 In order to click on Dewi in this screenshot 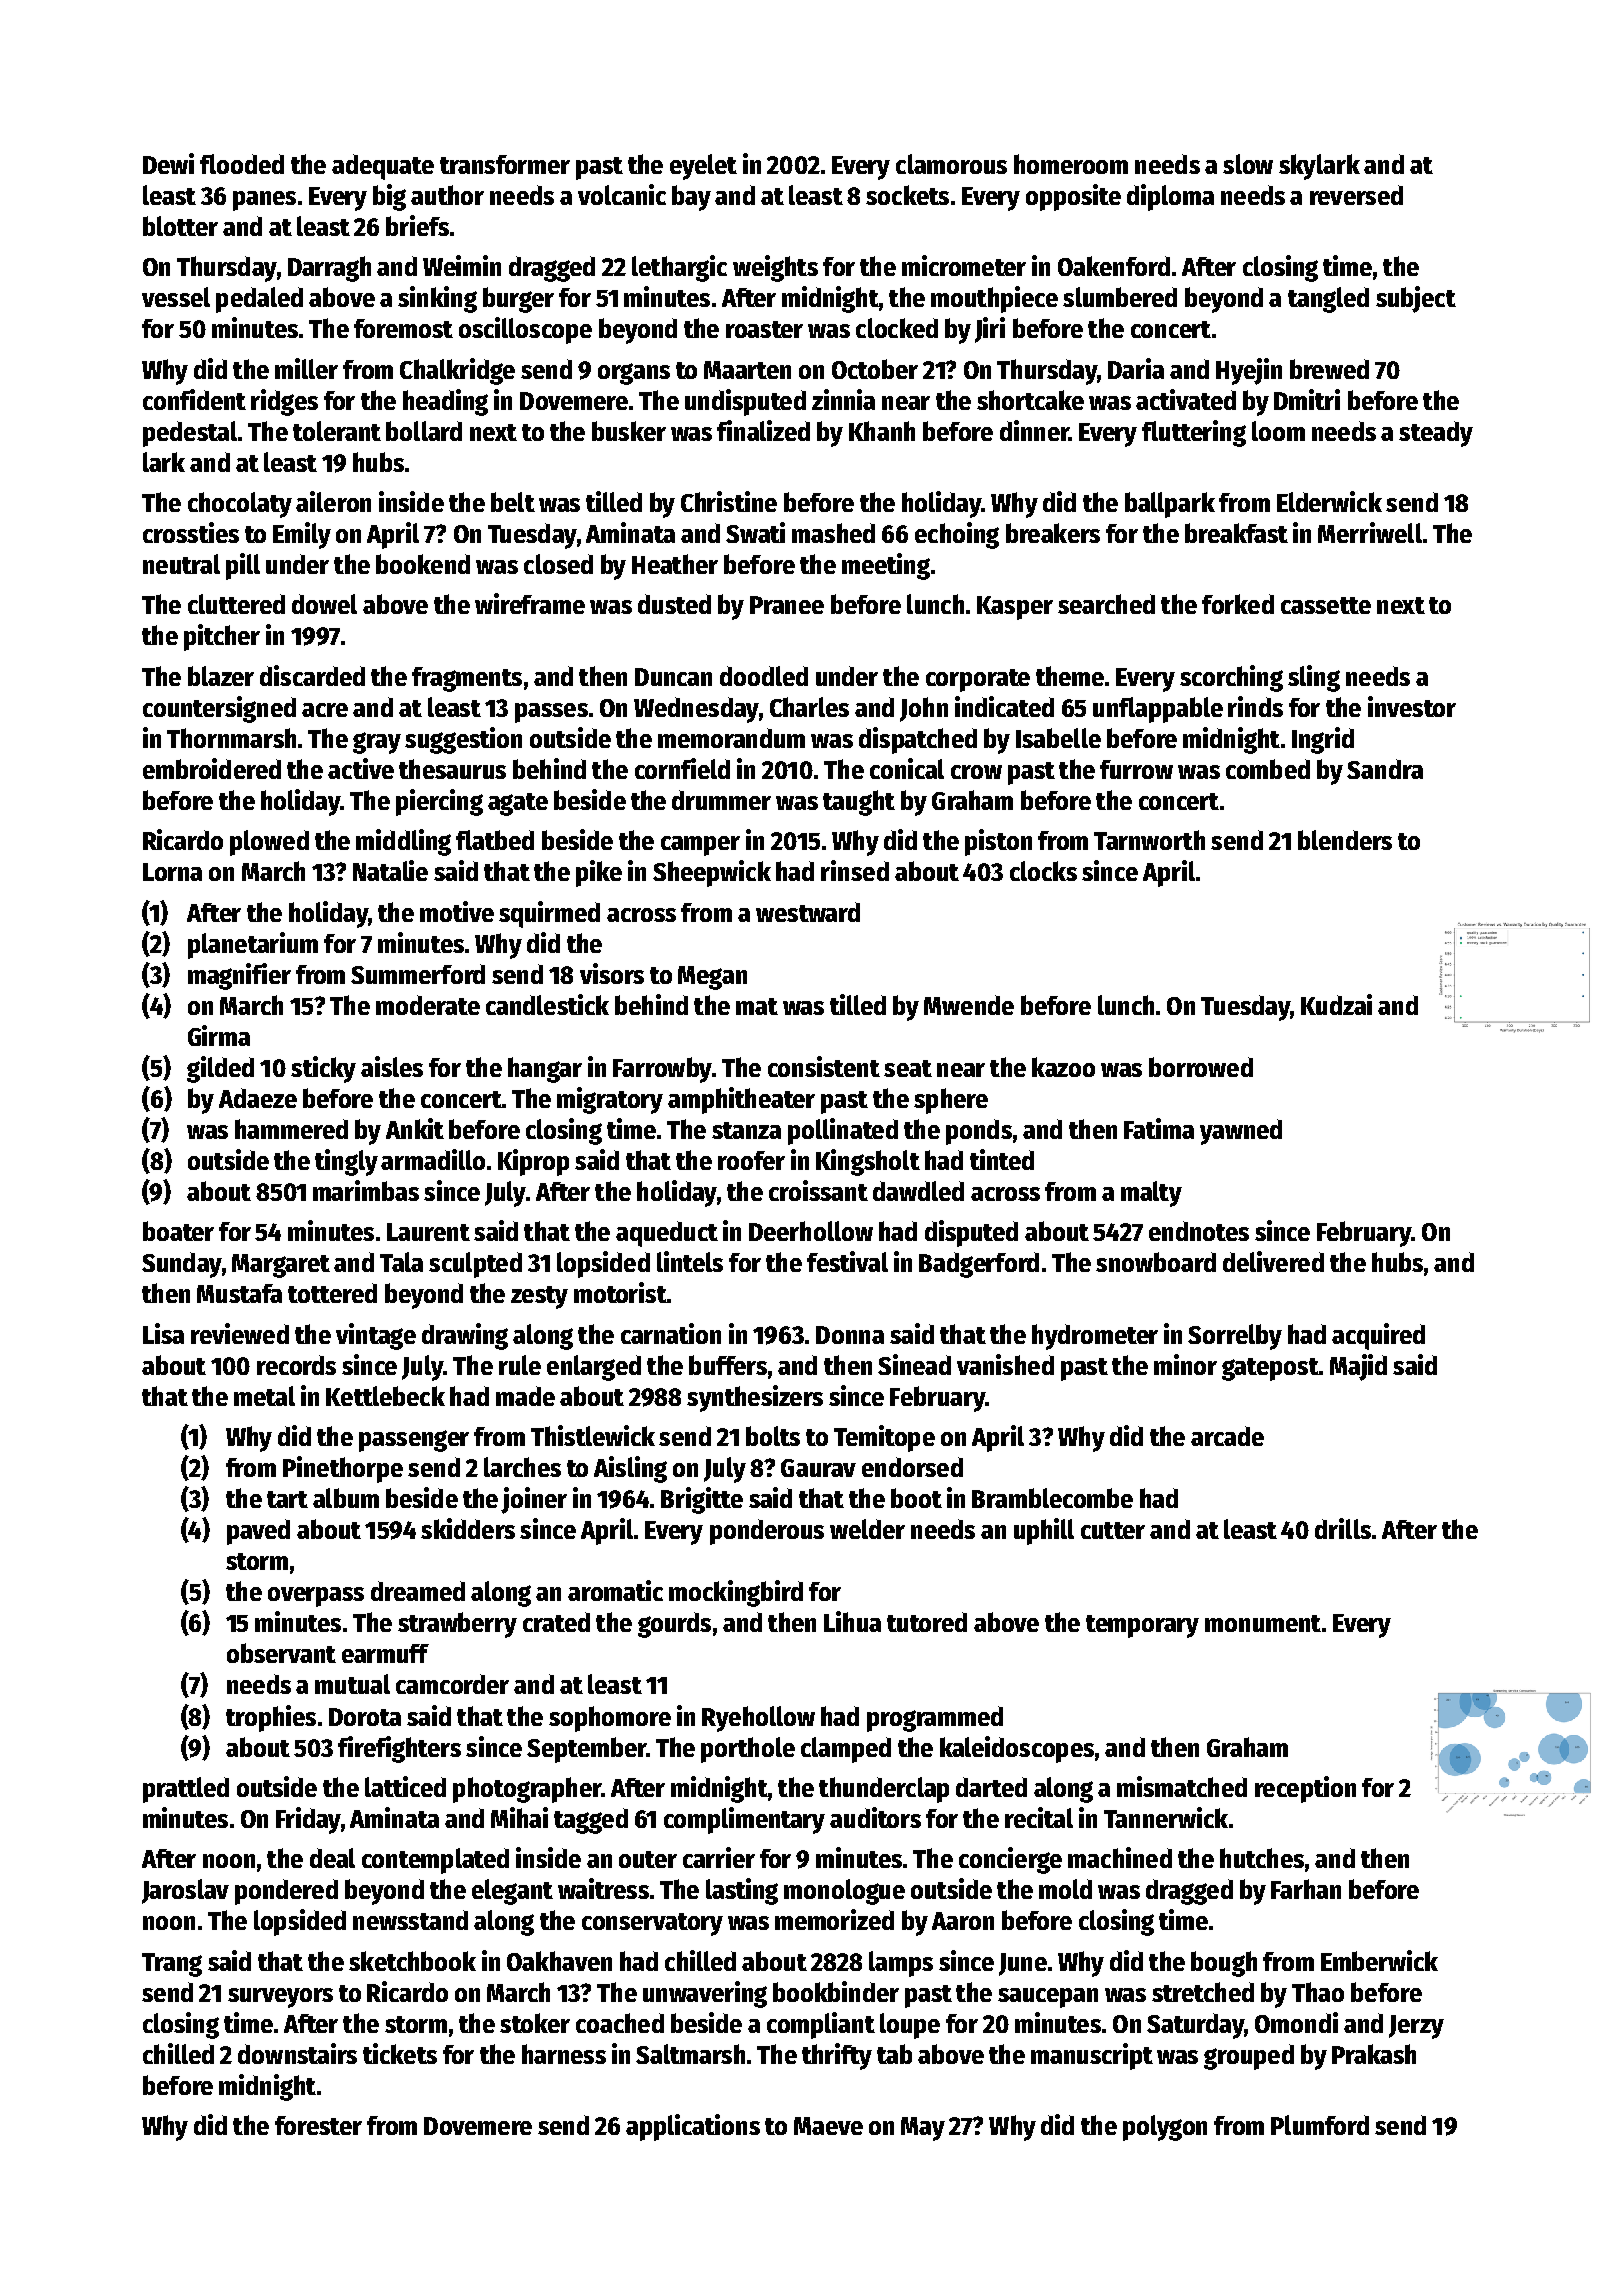, I will do `click(168, 163)`.
